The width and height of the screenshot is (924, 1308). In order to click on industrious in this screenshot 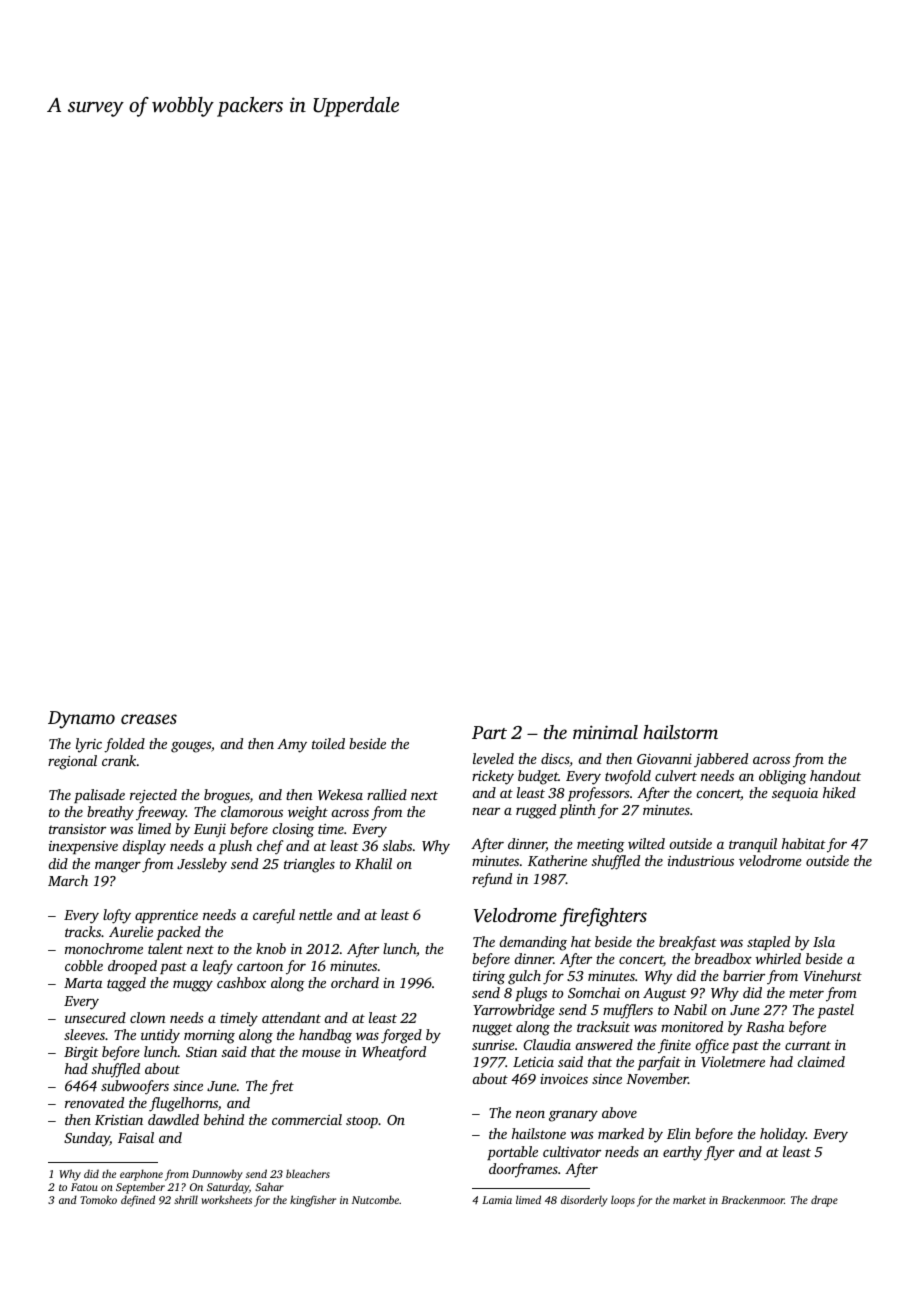, I will do `click(701, 860)`.
